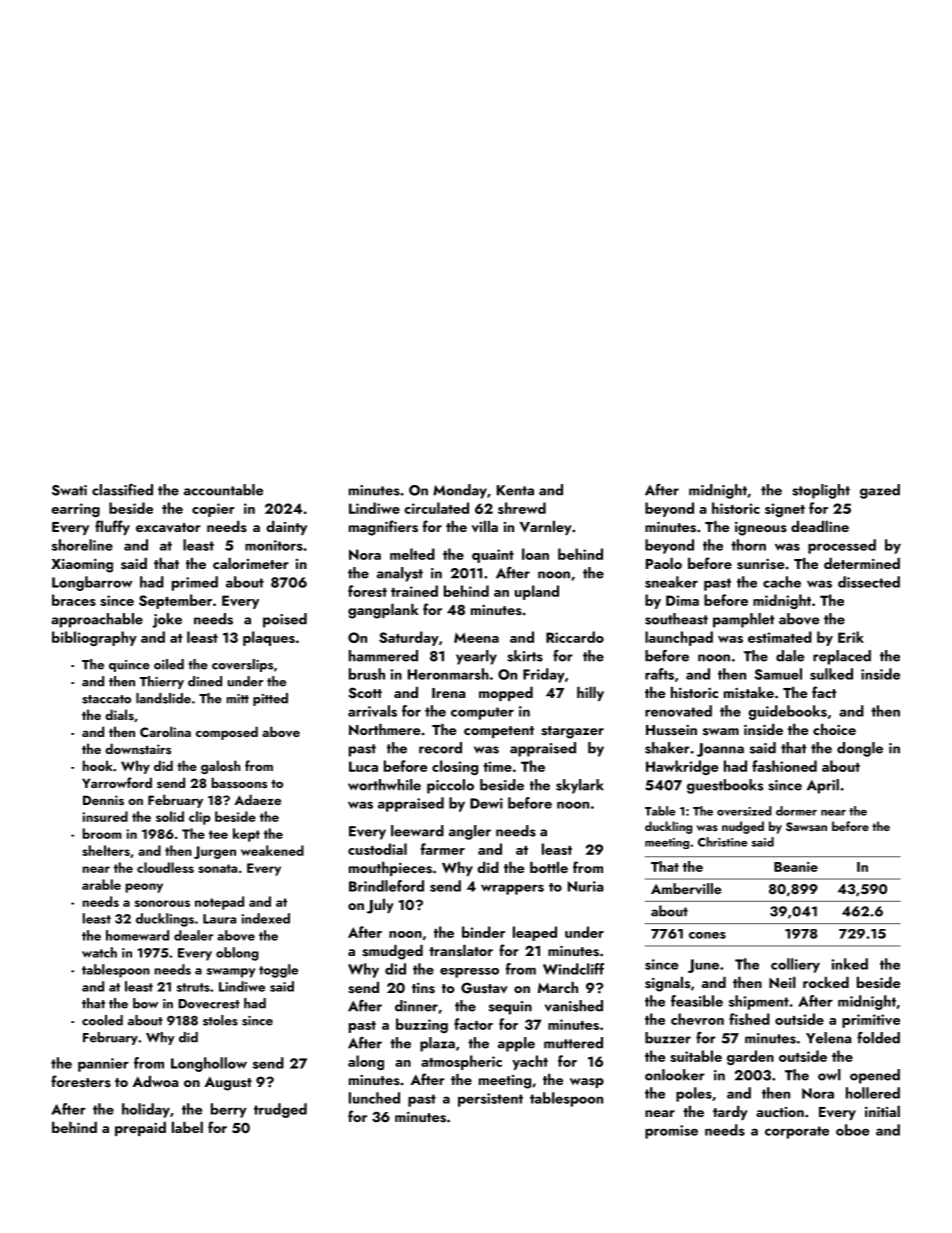  I want to click on copier, so click(213, 510).
